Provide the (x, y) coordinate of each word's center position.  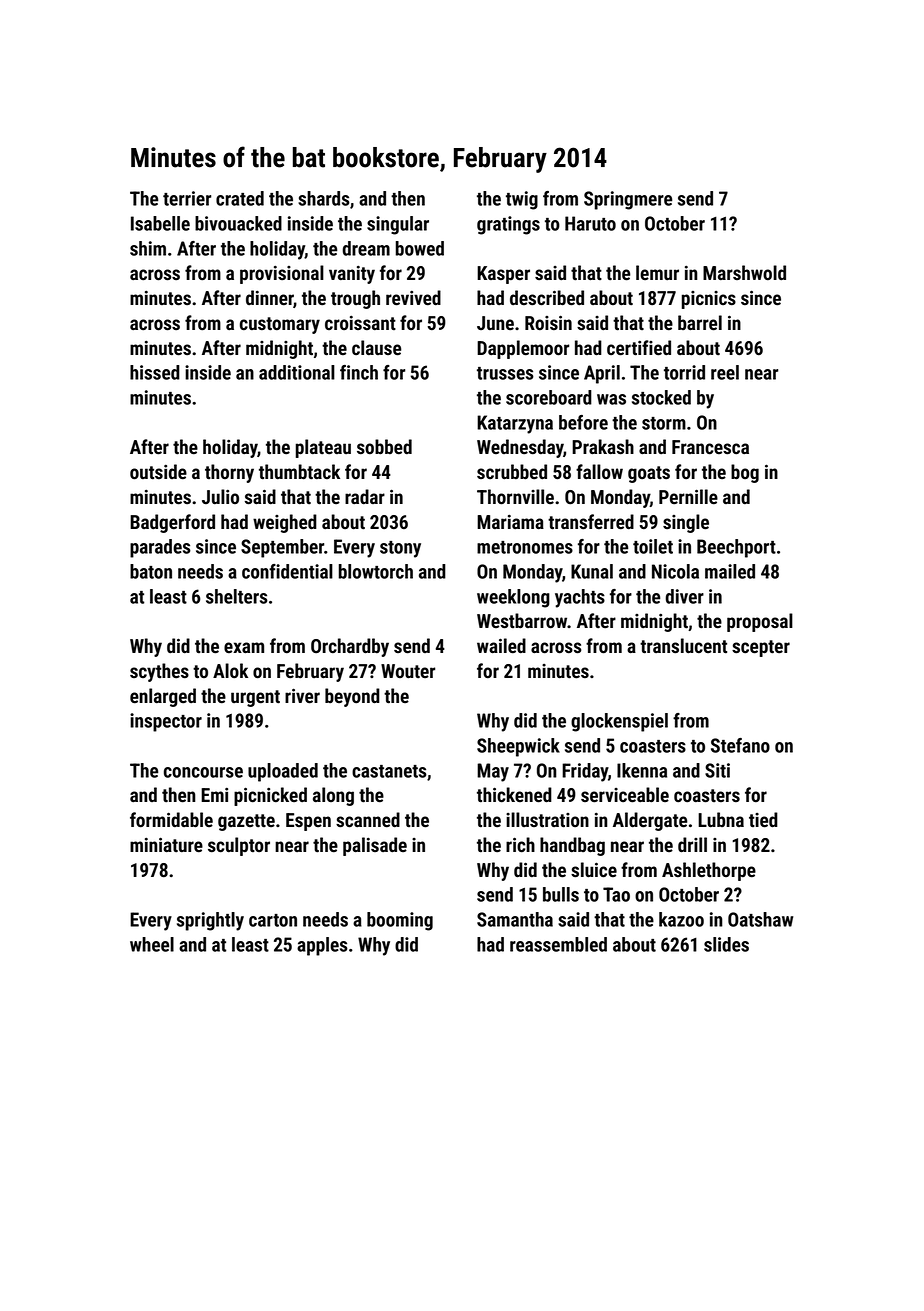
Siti (717, 770)
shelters (237, 596)
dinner (269, 298)
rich (520, 845)
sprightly (210, 921)
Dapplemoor (523, 349)
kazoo (681, 919)
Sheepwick (518, 747)
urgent (255, 698)
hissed (155, 372)
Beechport (736, 548)
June (495, 323)
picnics (709, 300)
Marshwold (744, 273)
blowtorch (376, 571)
